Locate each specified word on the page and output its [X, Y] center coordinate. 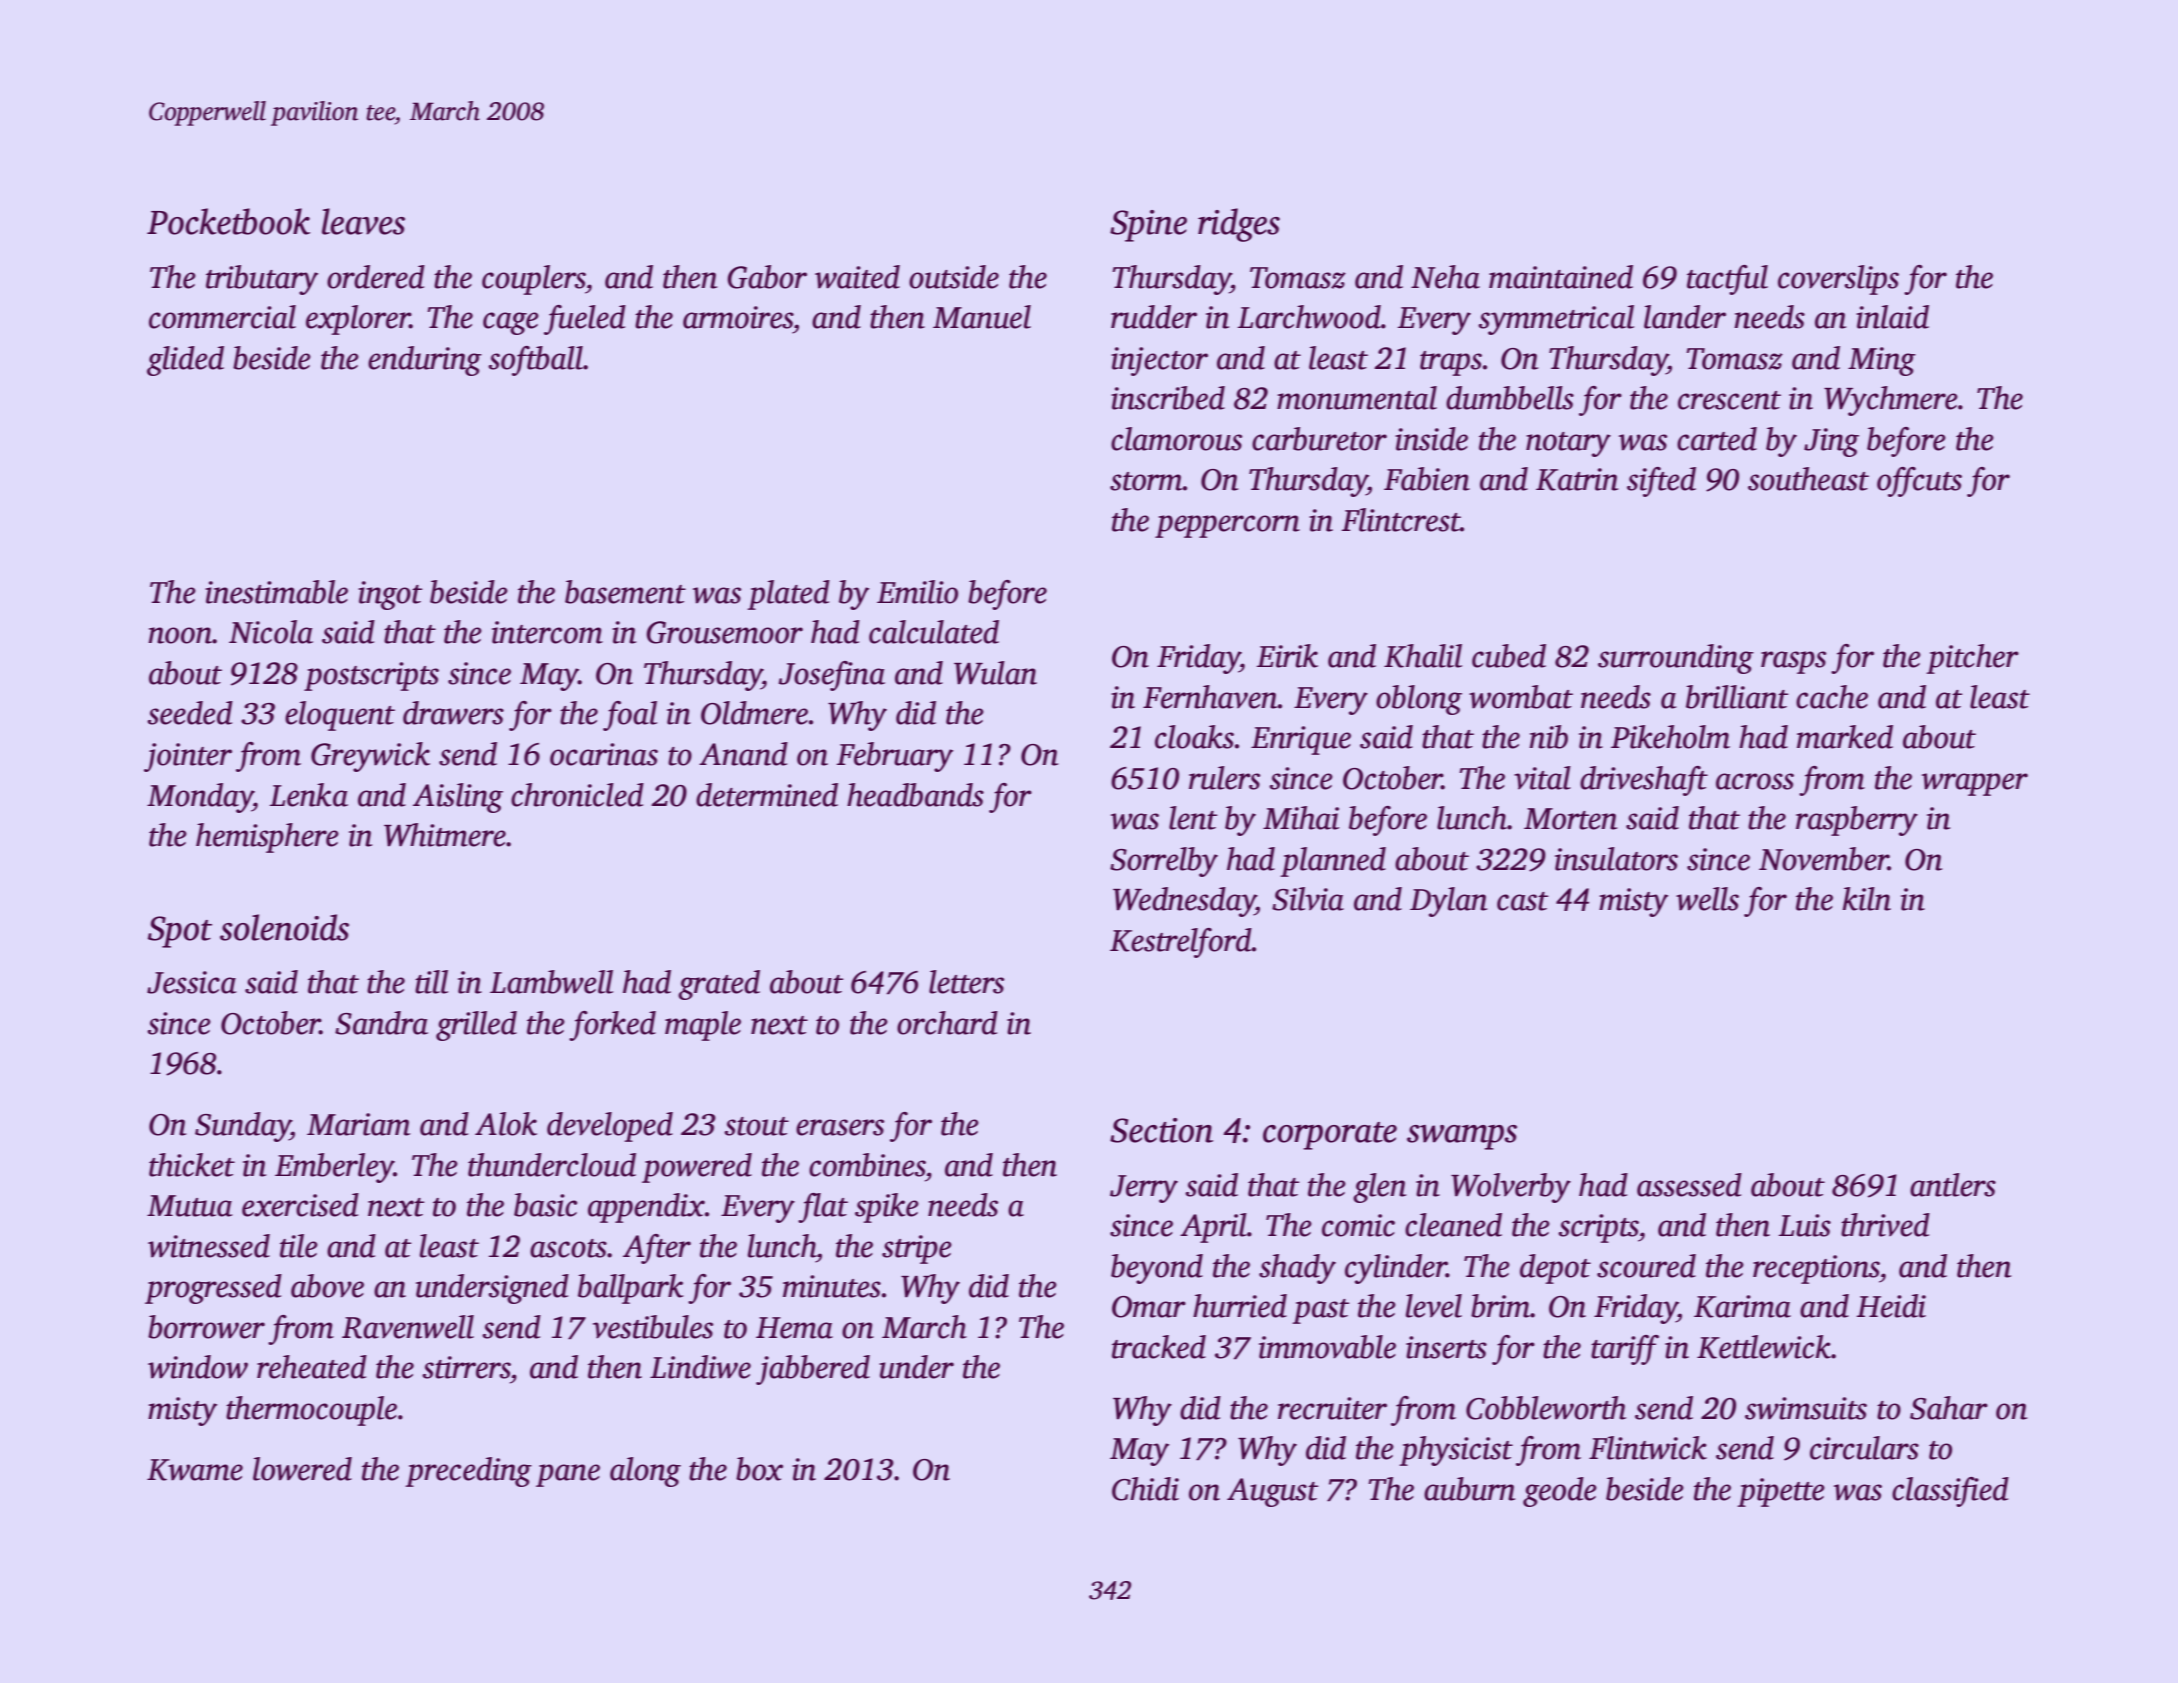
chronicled [577, 795]
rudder [1154, 317]
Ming [1882, 361]
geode [1560, 1492]
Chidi [1145, 1489]
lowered [302, 1469]
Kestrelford [1181, 943]
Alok [506, 1124]
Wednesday [1184, 902]
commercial [222, 317]
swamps [1462, 1137]
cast [1522, 901]
